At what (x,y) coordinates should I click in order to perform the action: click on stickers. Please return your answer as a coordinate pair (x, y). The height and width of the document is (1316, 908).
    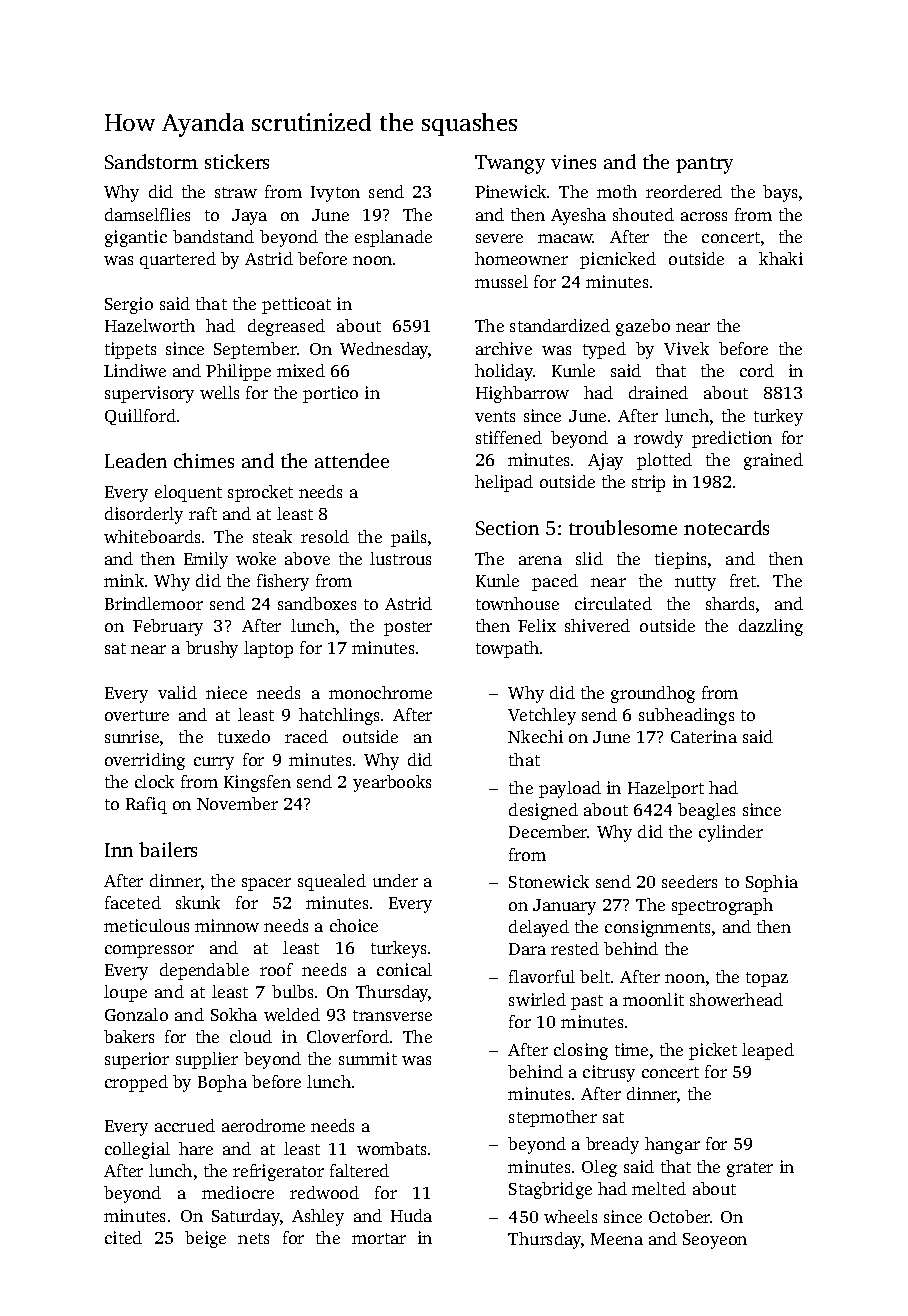
    Looking at the image, I should click on (237, 161).
